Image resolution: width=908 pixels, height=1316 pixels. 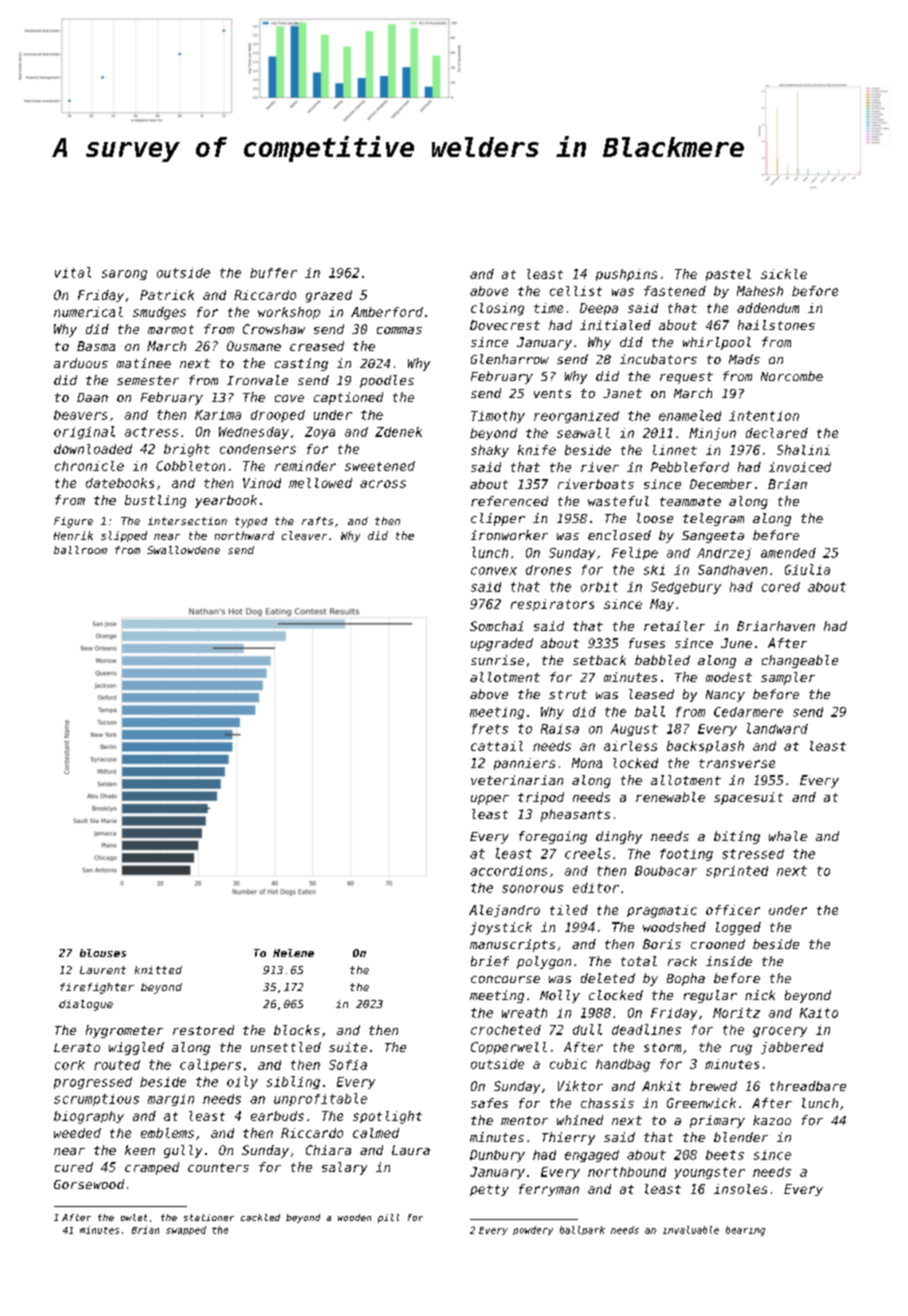 I want to click on cubic, so click(x=568, y=1064).
